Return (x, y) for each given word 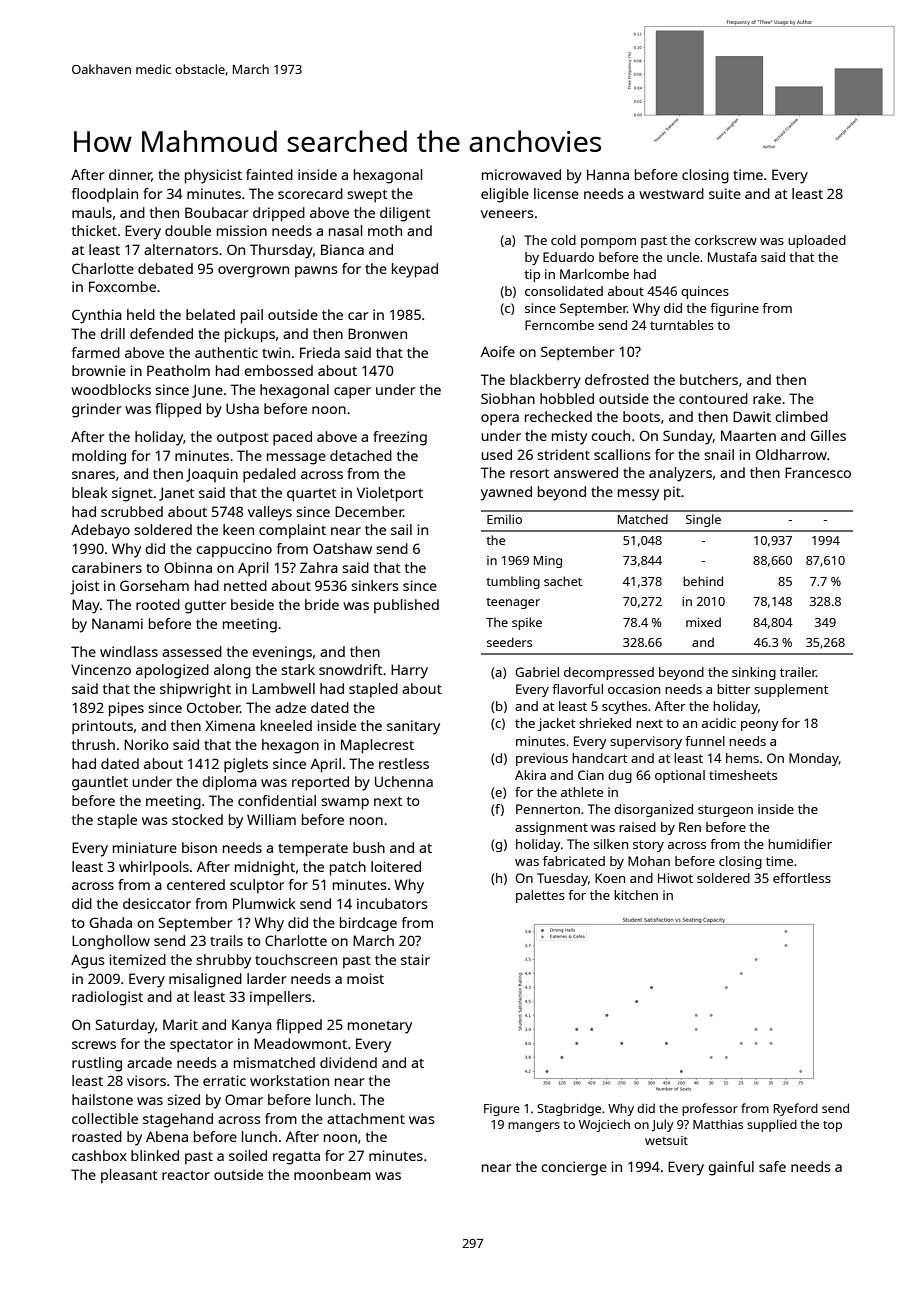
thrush (93, 744)
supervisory (646, 742)
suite (725, 193)
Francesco (818, 472)
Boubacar (217, 212)
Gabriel (537, 672)
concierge (574, 1168)
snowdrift (350, 669)
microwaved (521, 174)
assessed (192, 651)
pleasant (129, 1176)
